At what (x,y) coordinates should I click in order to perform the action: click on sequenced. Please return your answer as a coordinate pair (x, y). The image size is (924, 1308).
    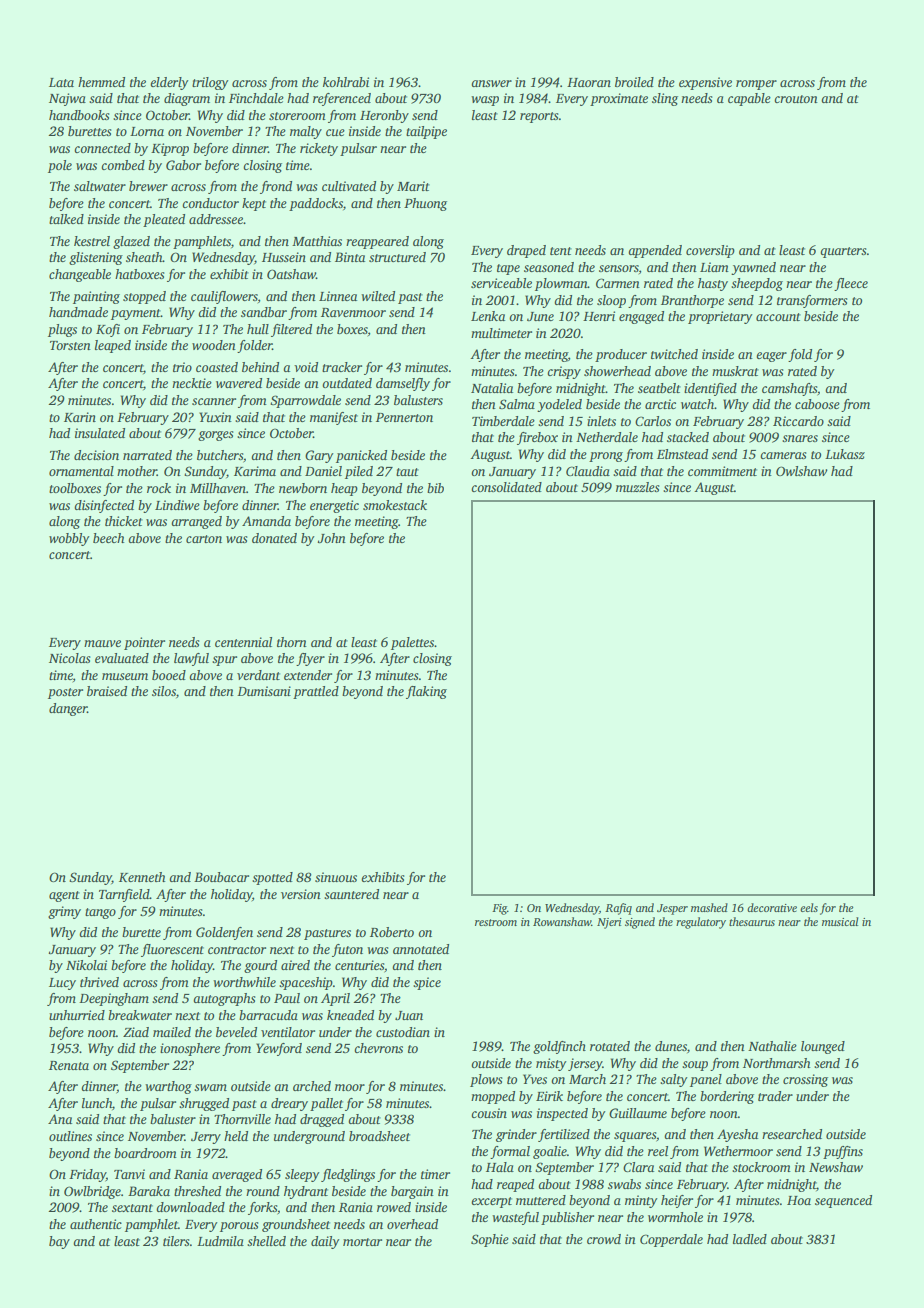
    Looking at the image, I should click on (843, 1201).
